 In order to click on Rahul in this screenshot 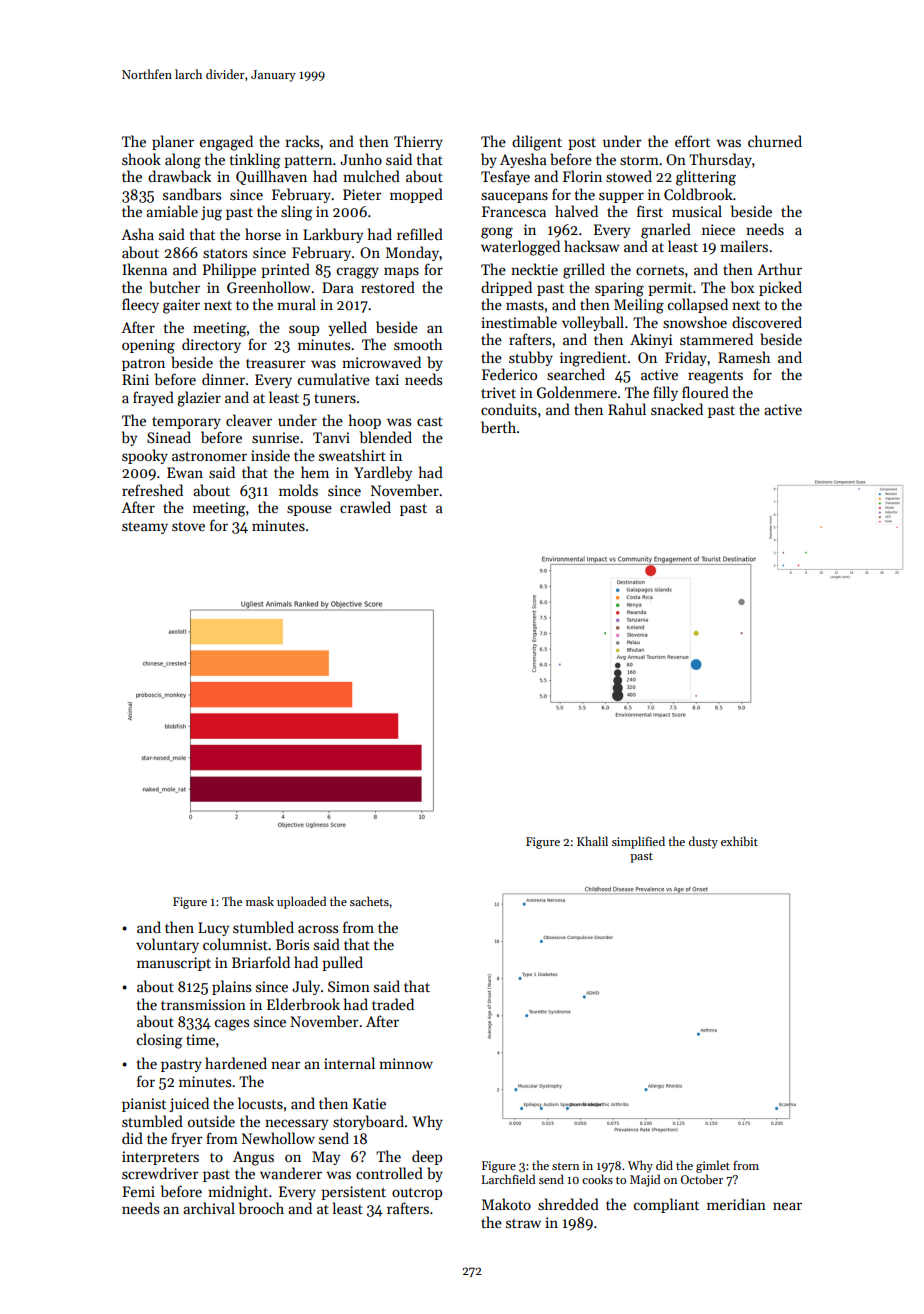, I will do `click(627, 409)`.
